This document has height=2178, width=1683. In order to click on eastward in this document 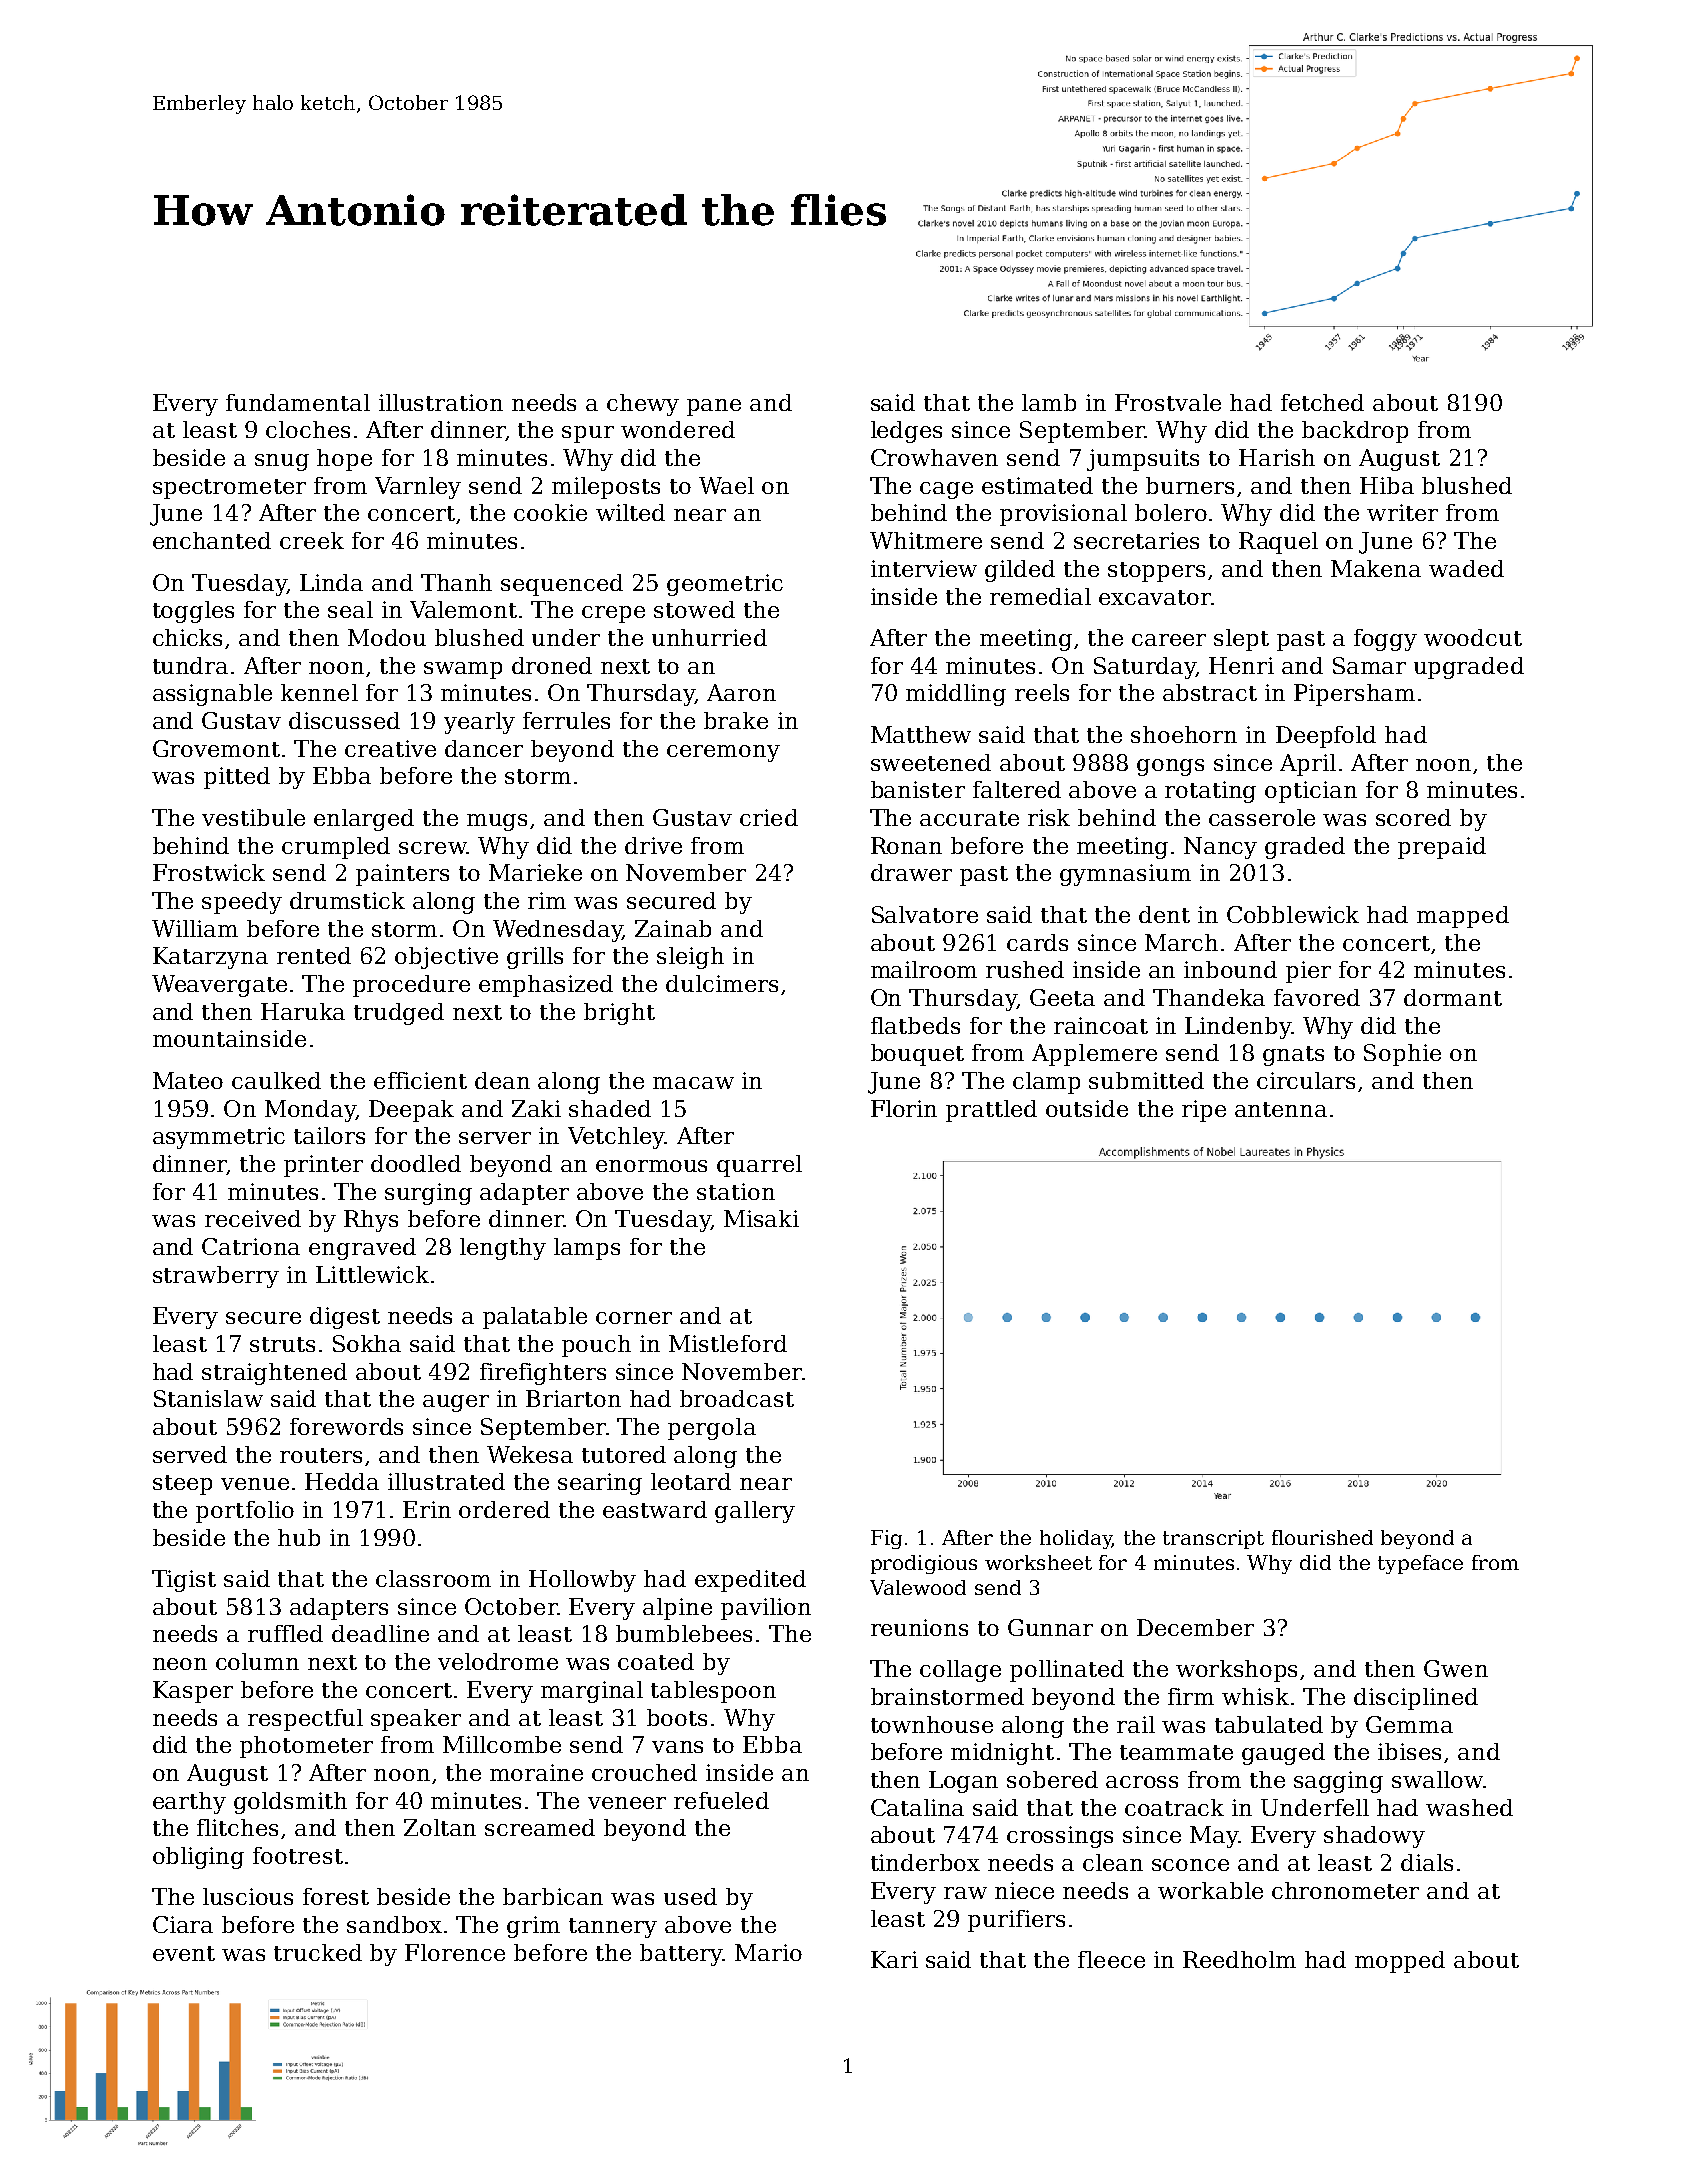, I will do `click(655, 1509)`.
